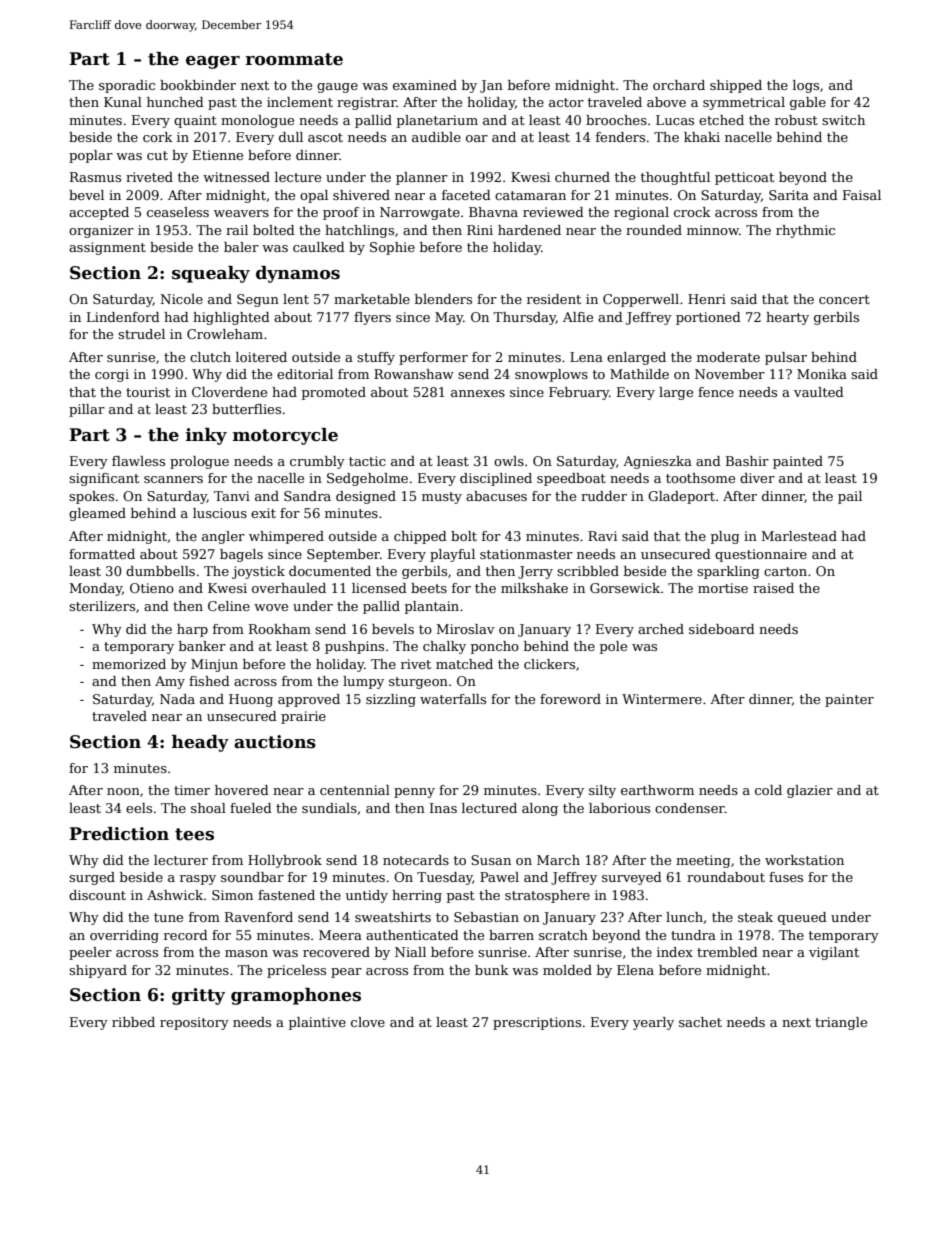 Image resolution: width=952 pixels, height=1233 pixels. I want to click on significant, so click(104, 479).
